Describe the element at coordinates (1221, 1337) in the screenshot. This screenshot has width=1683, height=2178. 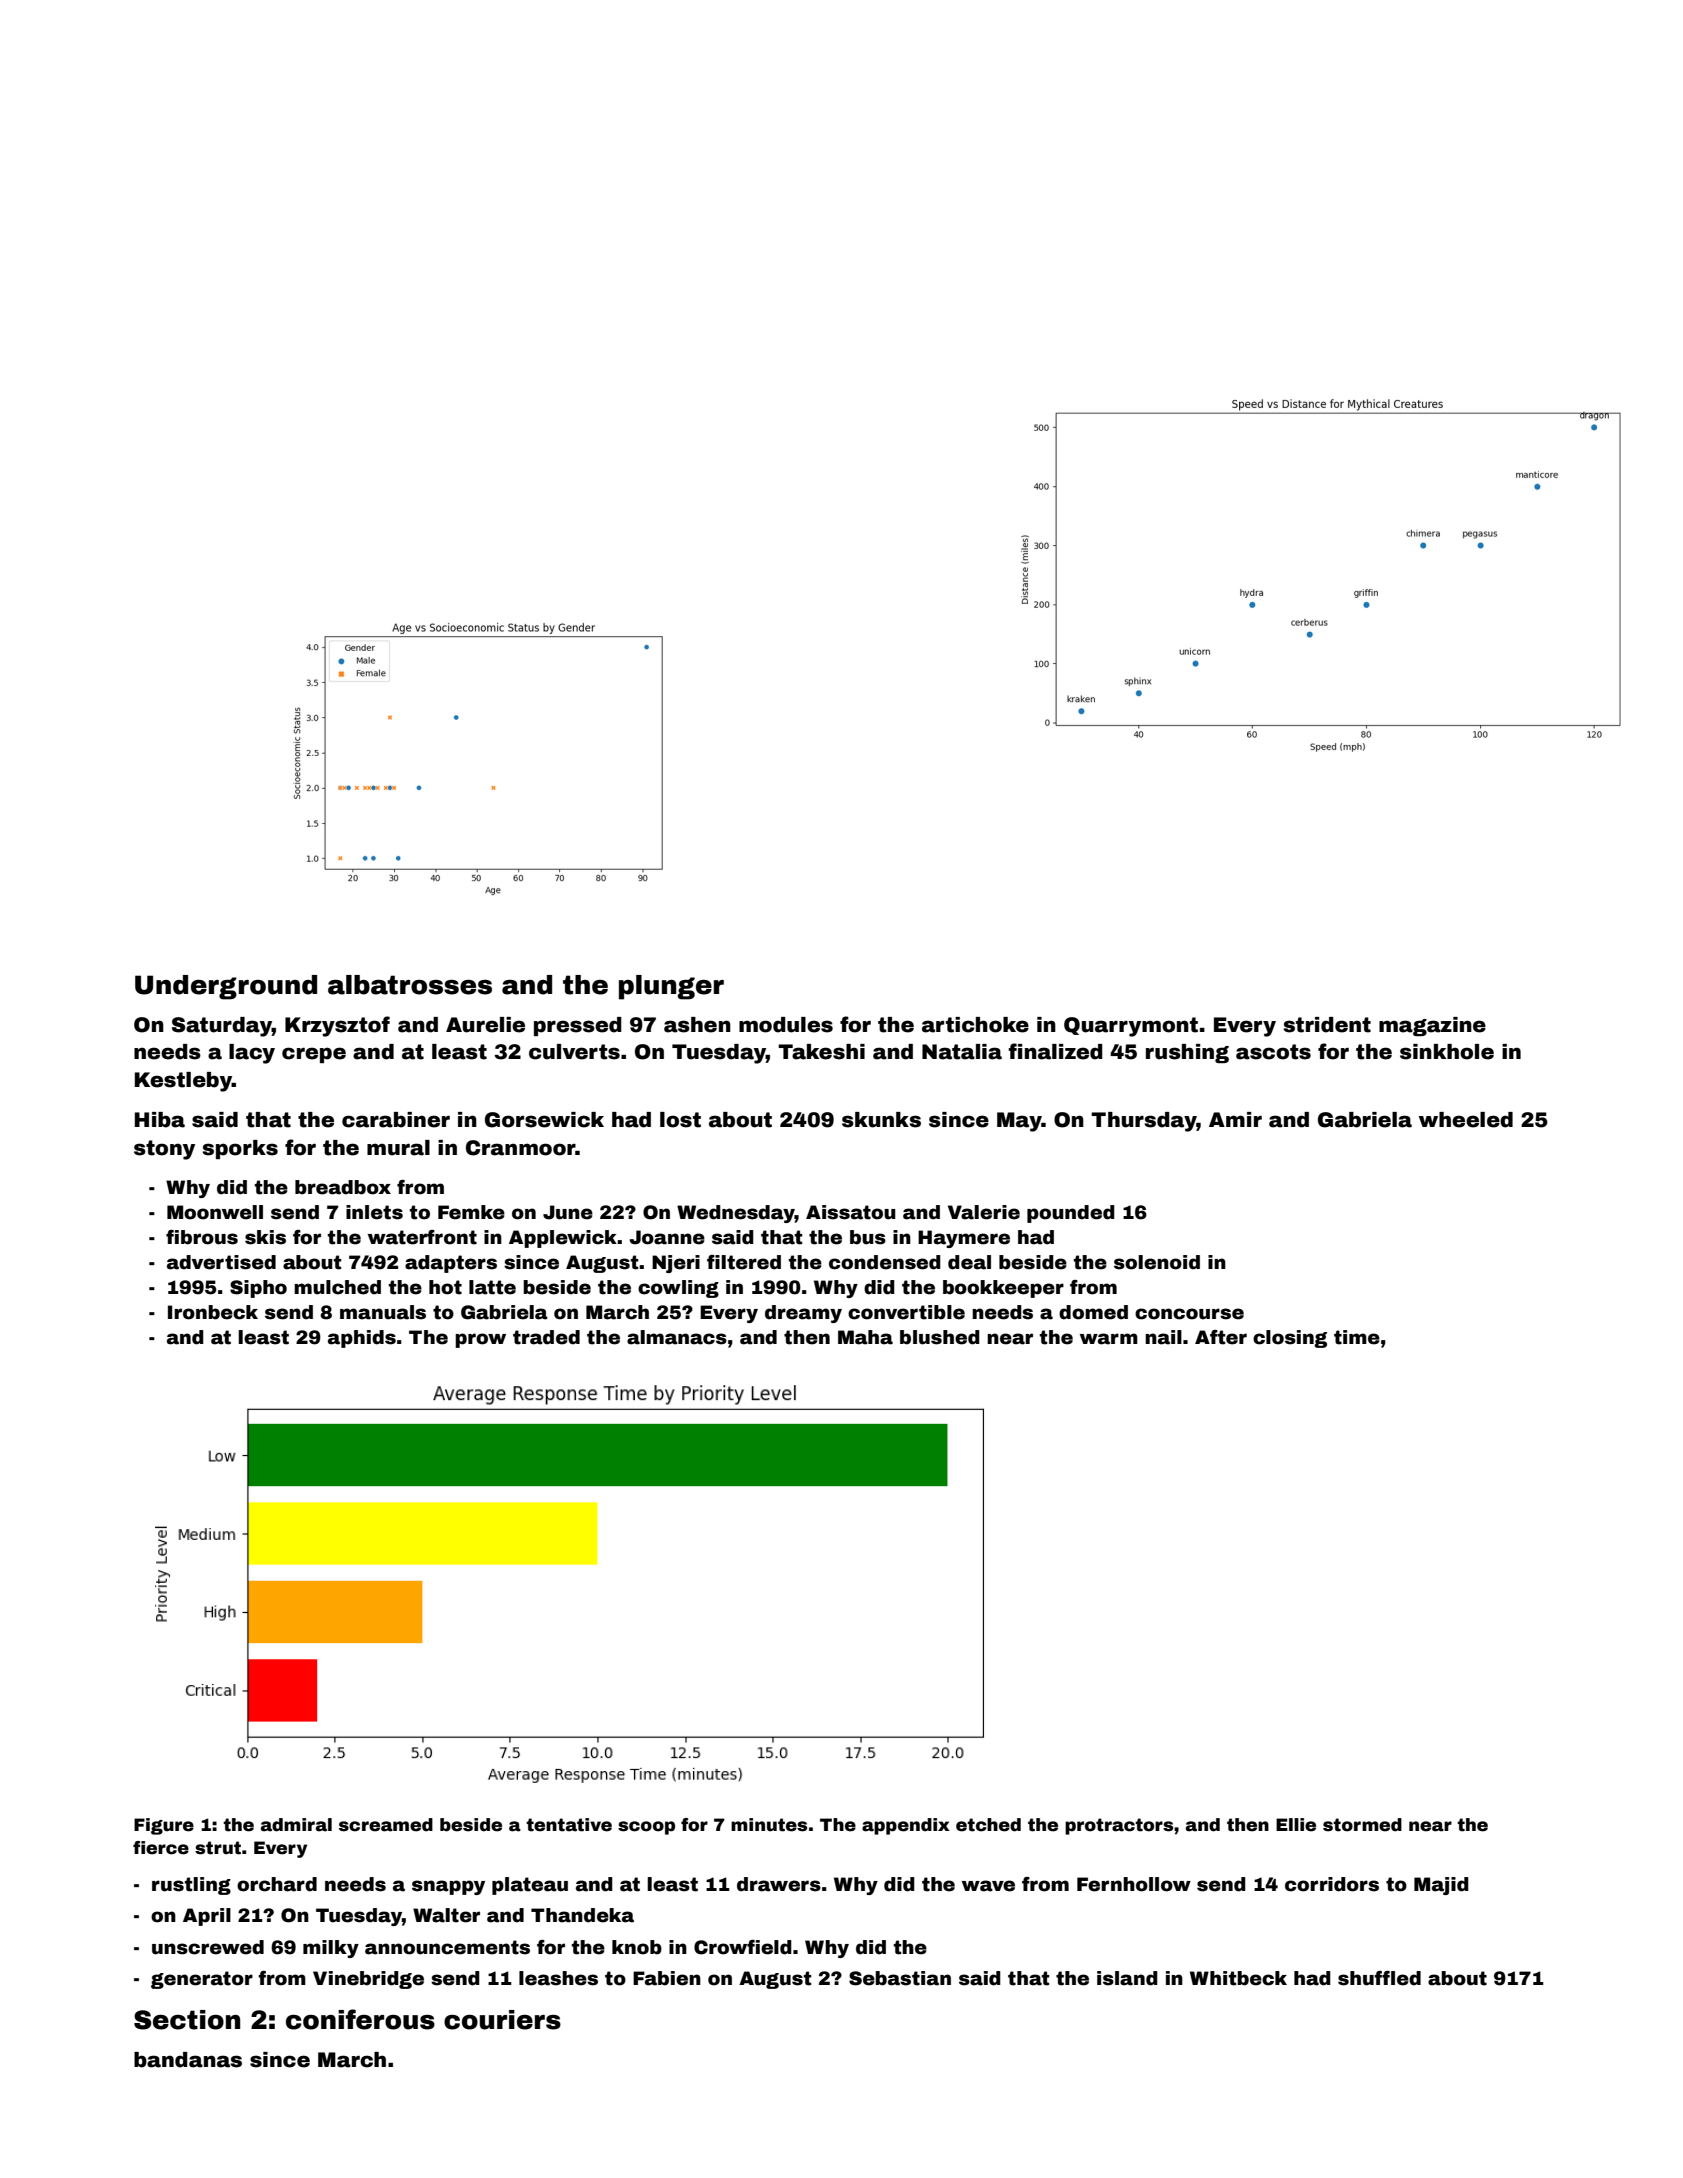
I see `After` at that location.
